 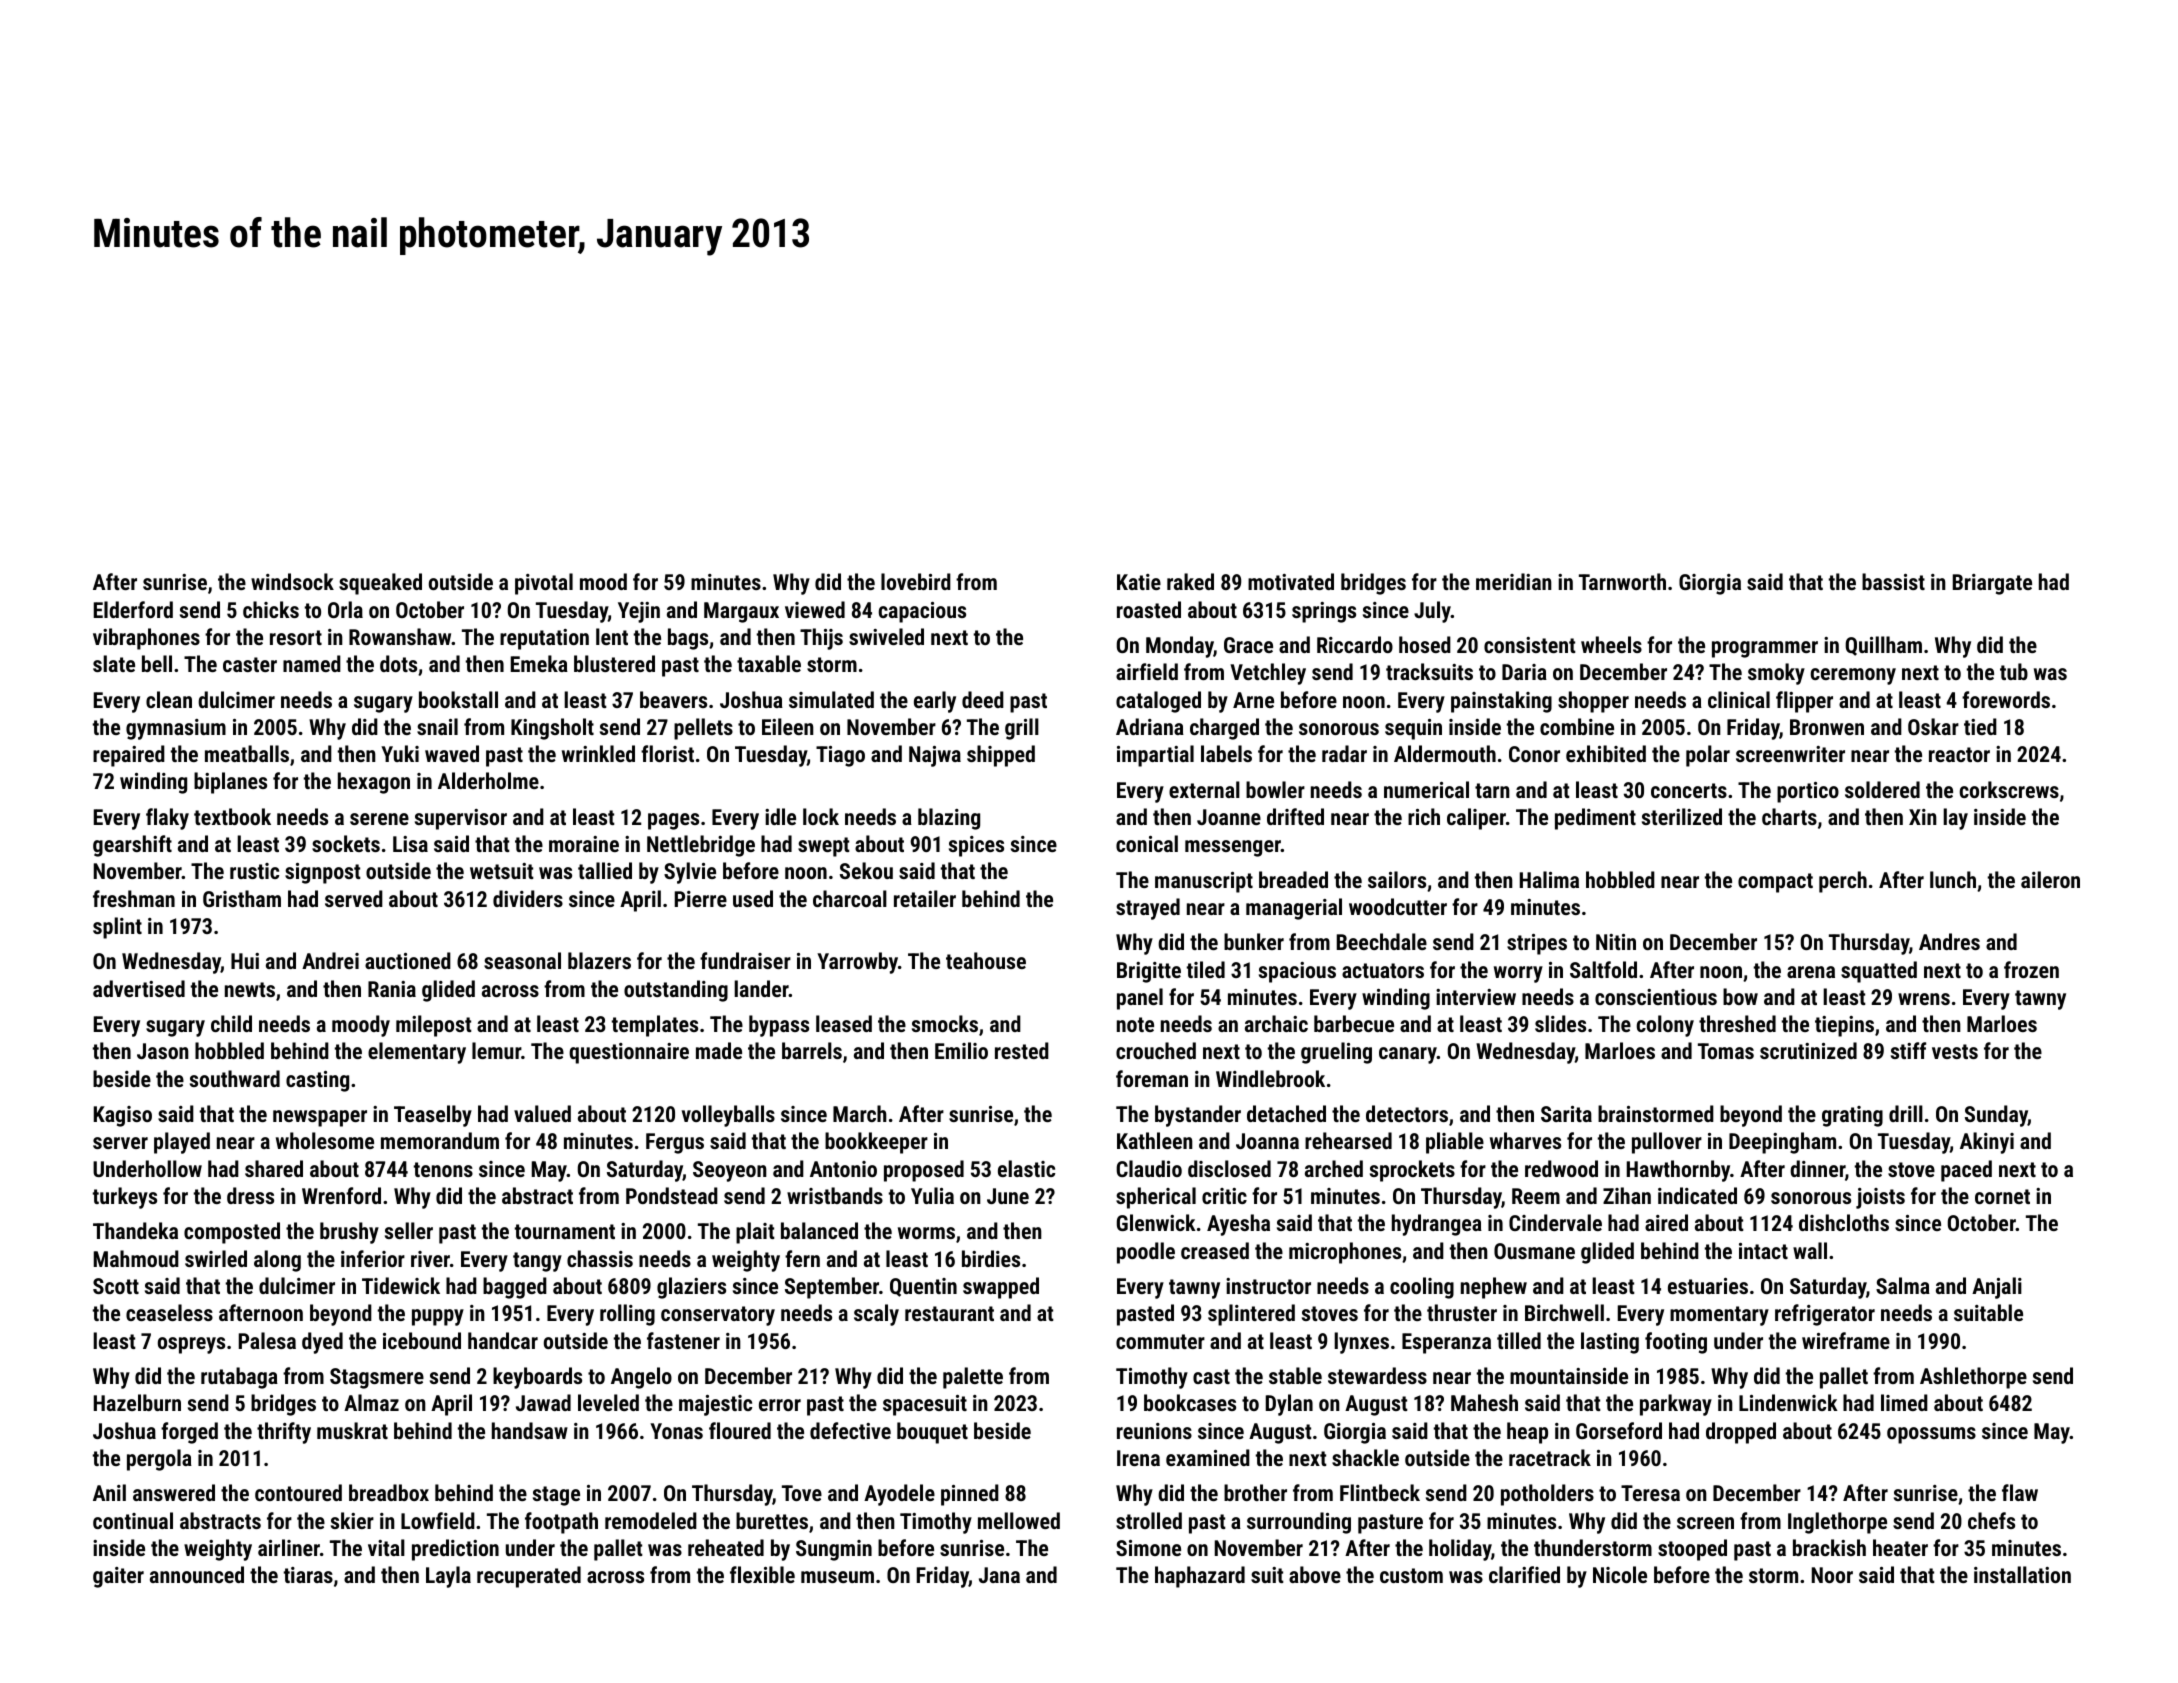 I want to click on resort, so click(x=296, y=637).
